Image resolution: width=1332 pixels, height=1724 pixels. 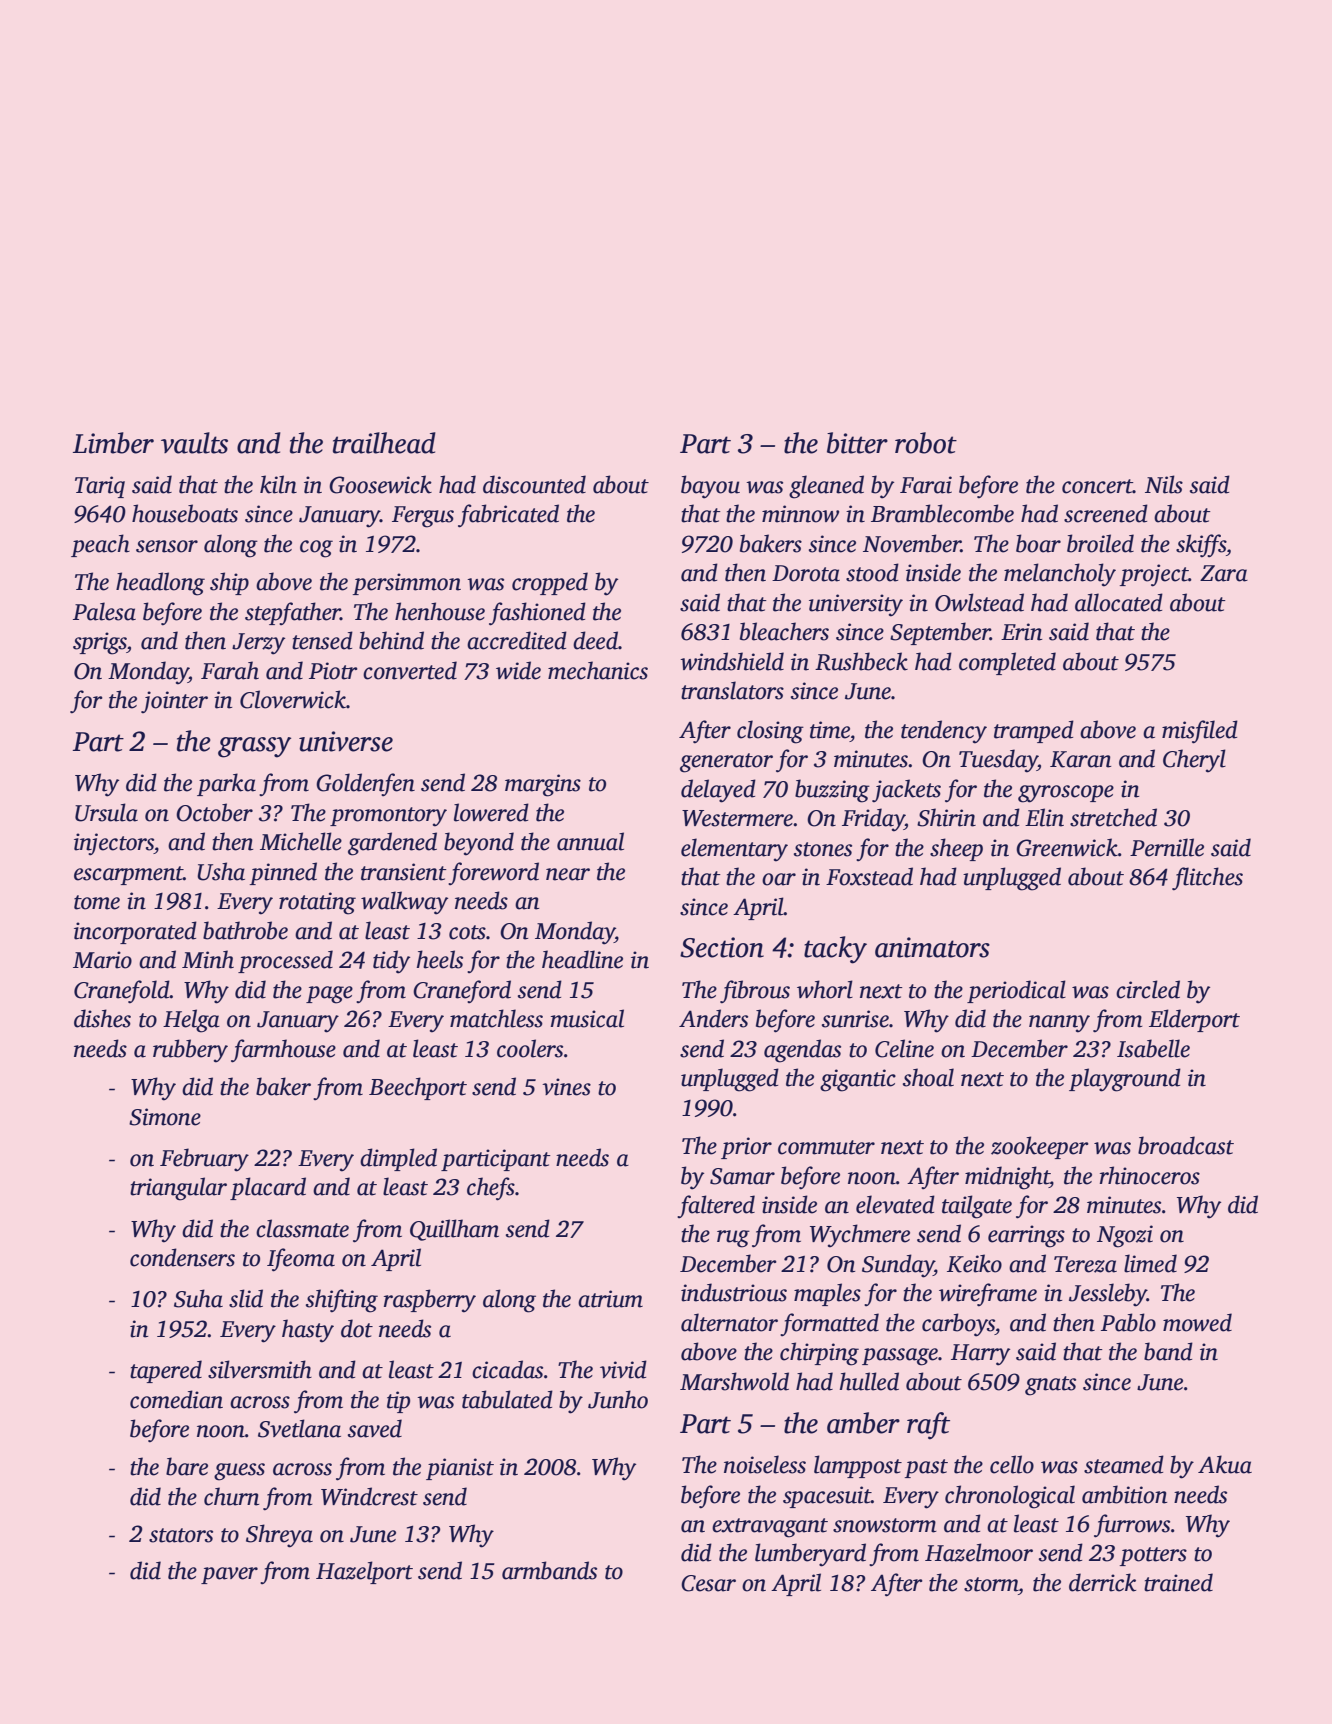 I want to click on pianist, so click(x=460, y=1469).
